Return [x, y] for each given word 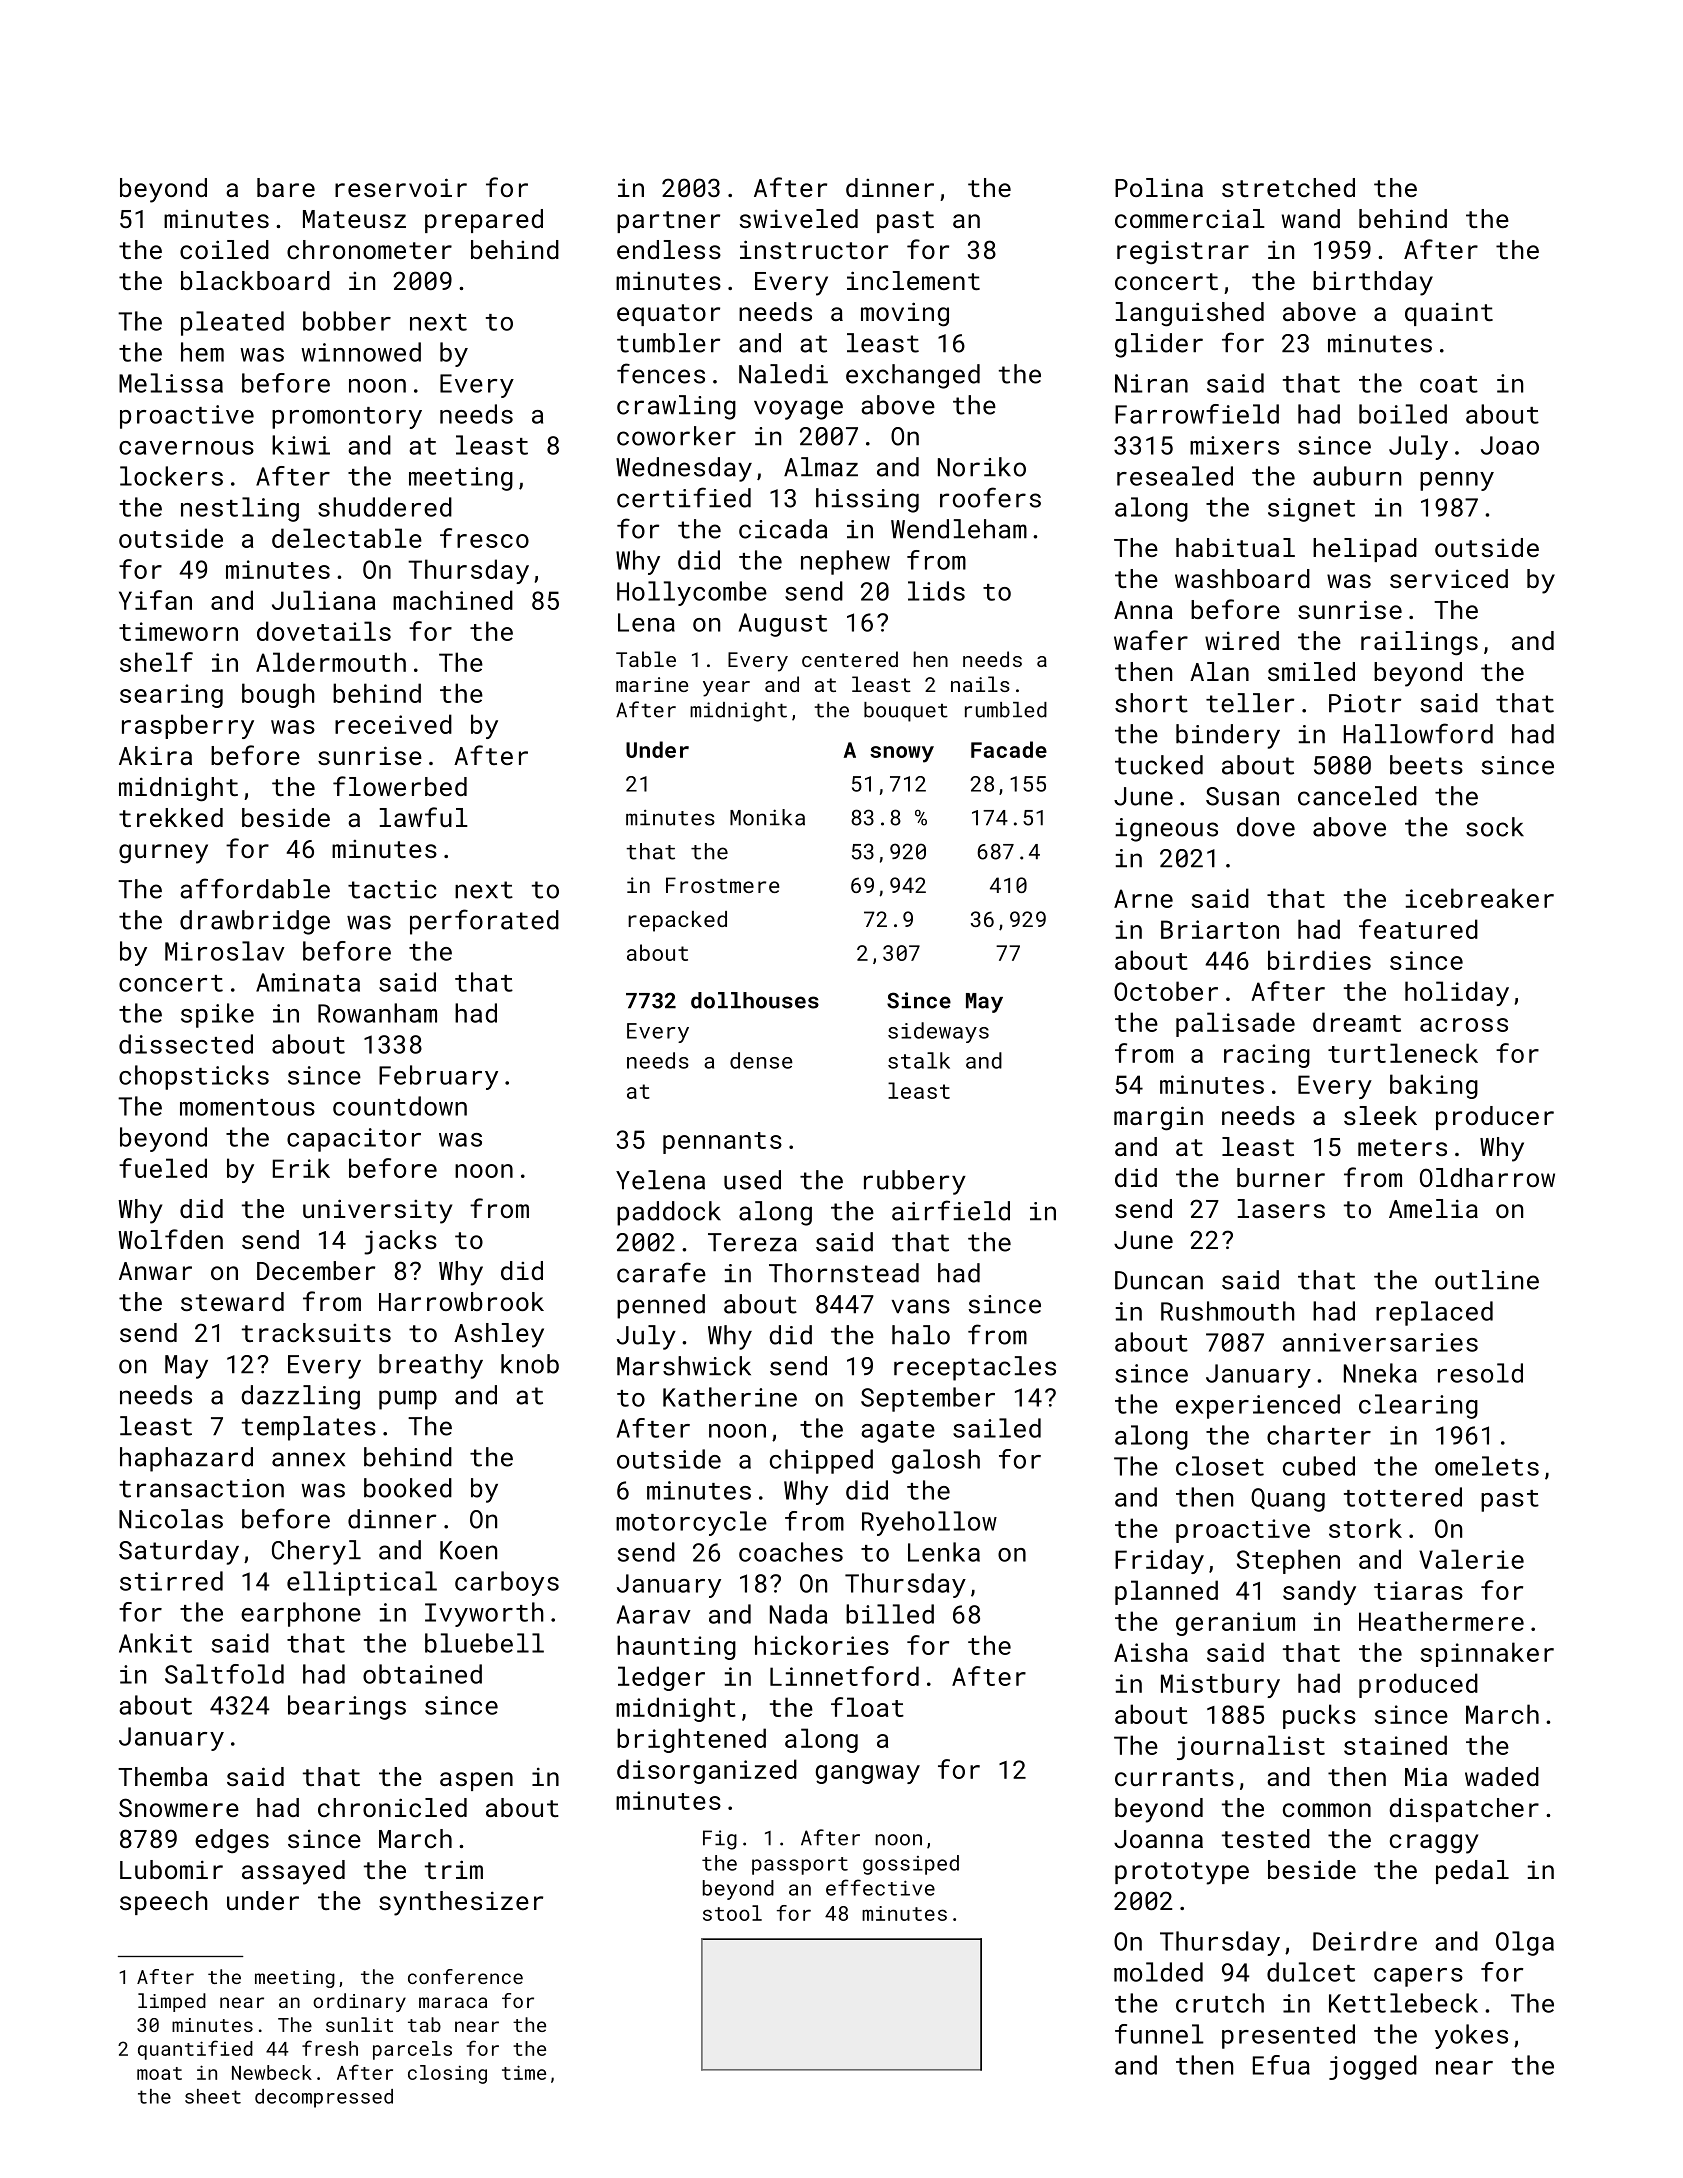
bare [286, 187]
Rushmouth [1228, 1311]
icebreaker [1480, 898]
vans [921, 1306]
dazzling [300, 1397]
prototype [1182, 1873]
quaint [1449, 314]
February [438, 1077]
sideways [938, 1032]
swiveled [799, 218]
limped [172, 2002]
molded [1158, 1972]
